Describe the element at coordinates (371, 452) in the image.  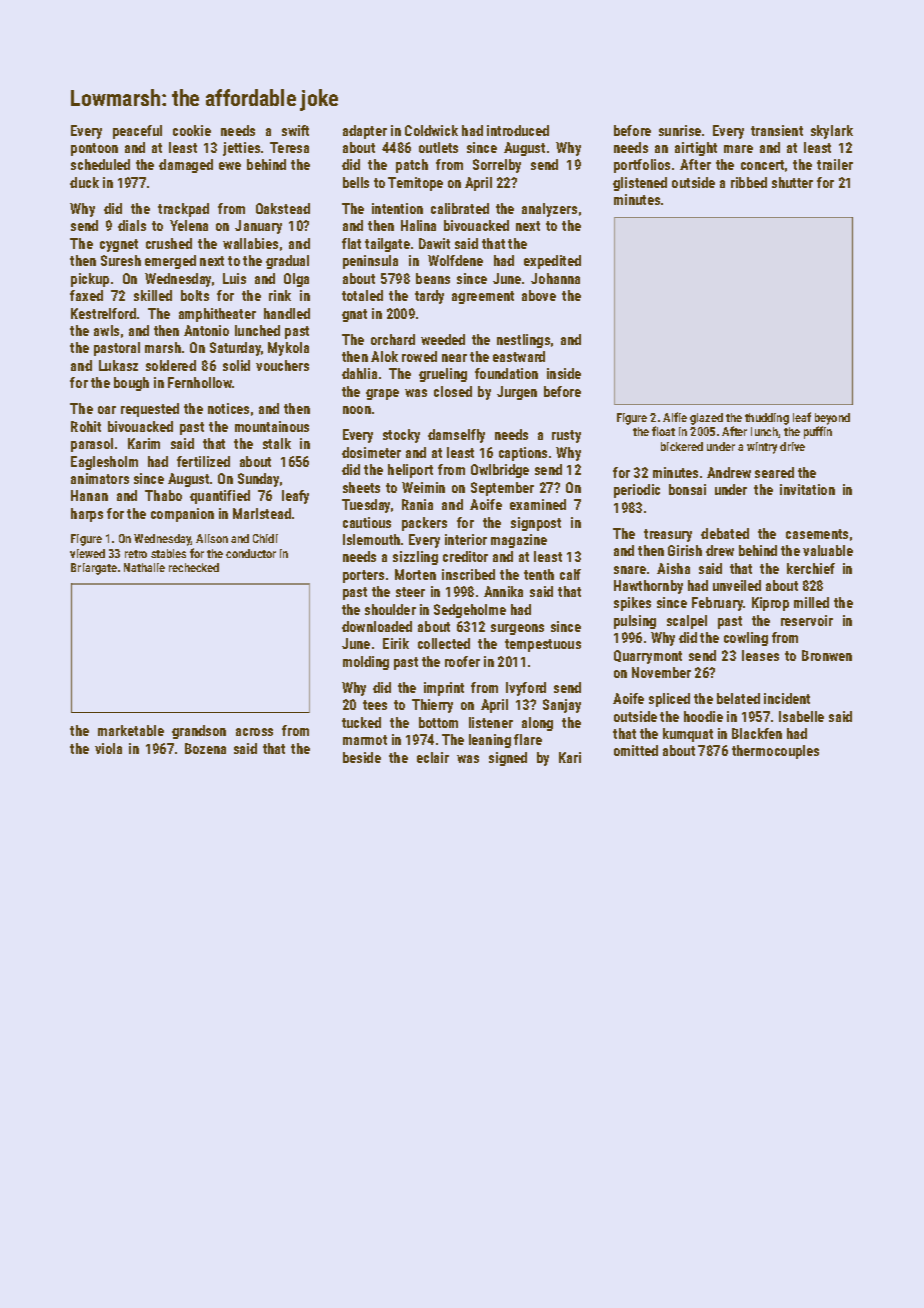
I see `dosimeter` at that location.
